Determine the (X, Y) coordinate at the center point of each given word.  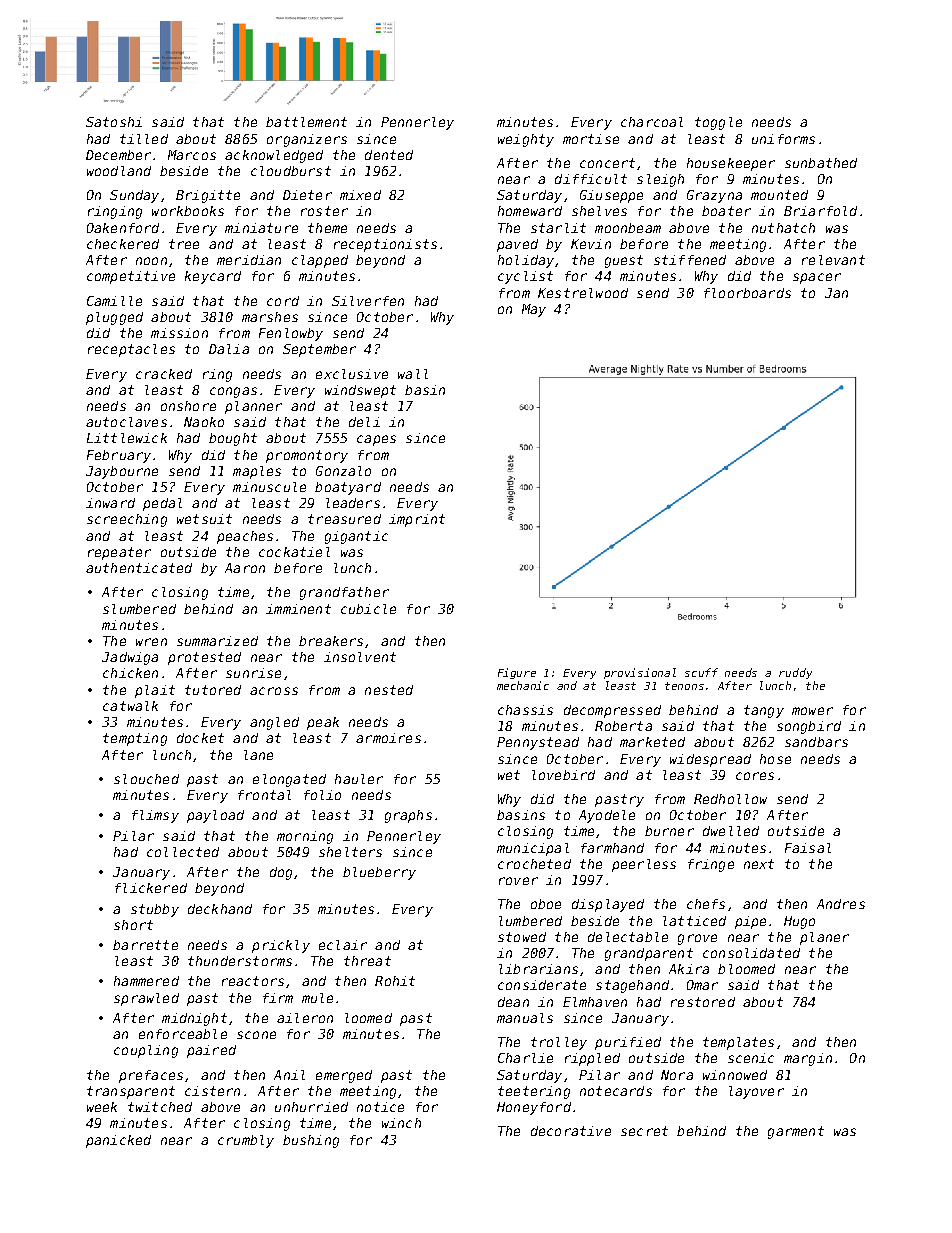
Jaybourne (122, 472)
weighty (526, 140)
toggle (718, 123)
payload (215, 816)
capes (376, 440)
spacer (817, 278)
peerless (644, 865)
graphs (408, 816)
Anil (289, 1075)
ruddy (795, 673)
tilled (144, 139)
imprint (417, 520)
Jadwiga (130, 658)
